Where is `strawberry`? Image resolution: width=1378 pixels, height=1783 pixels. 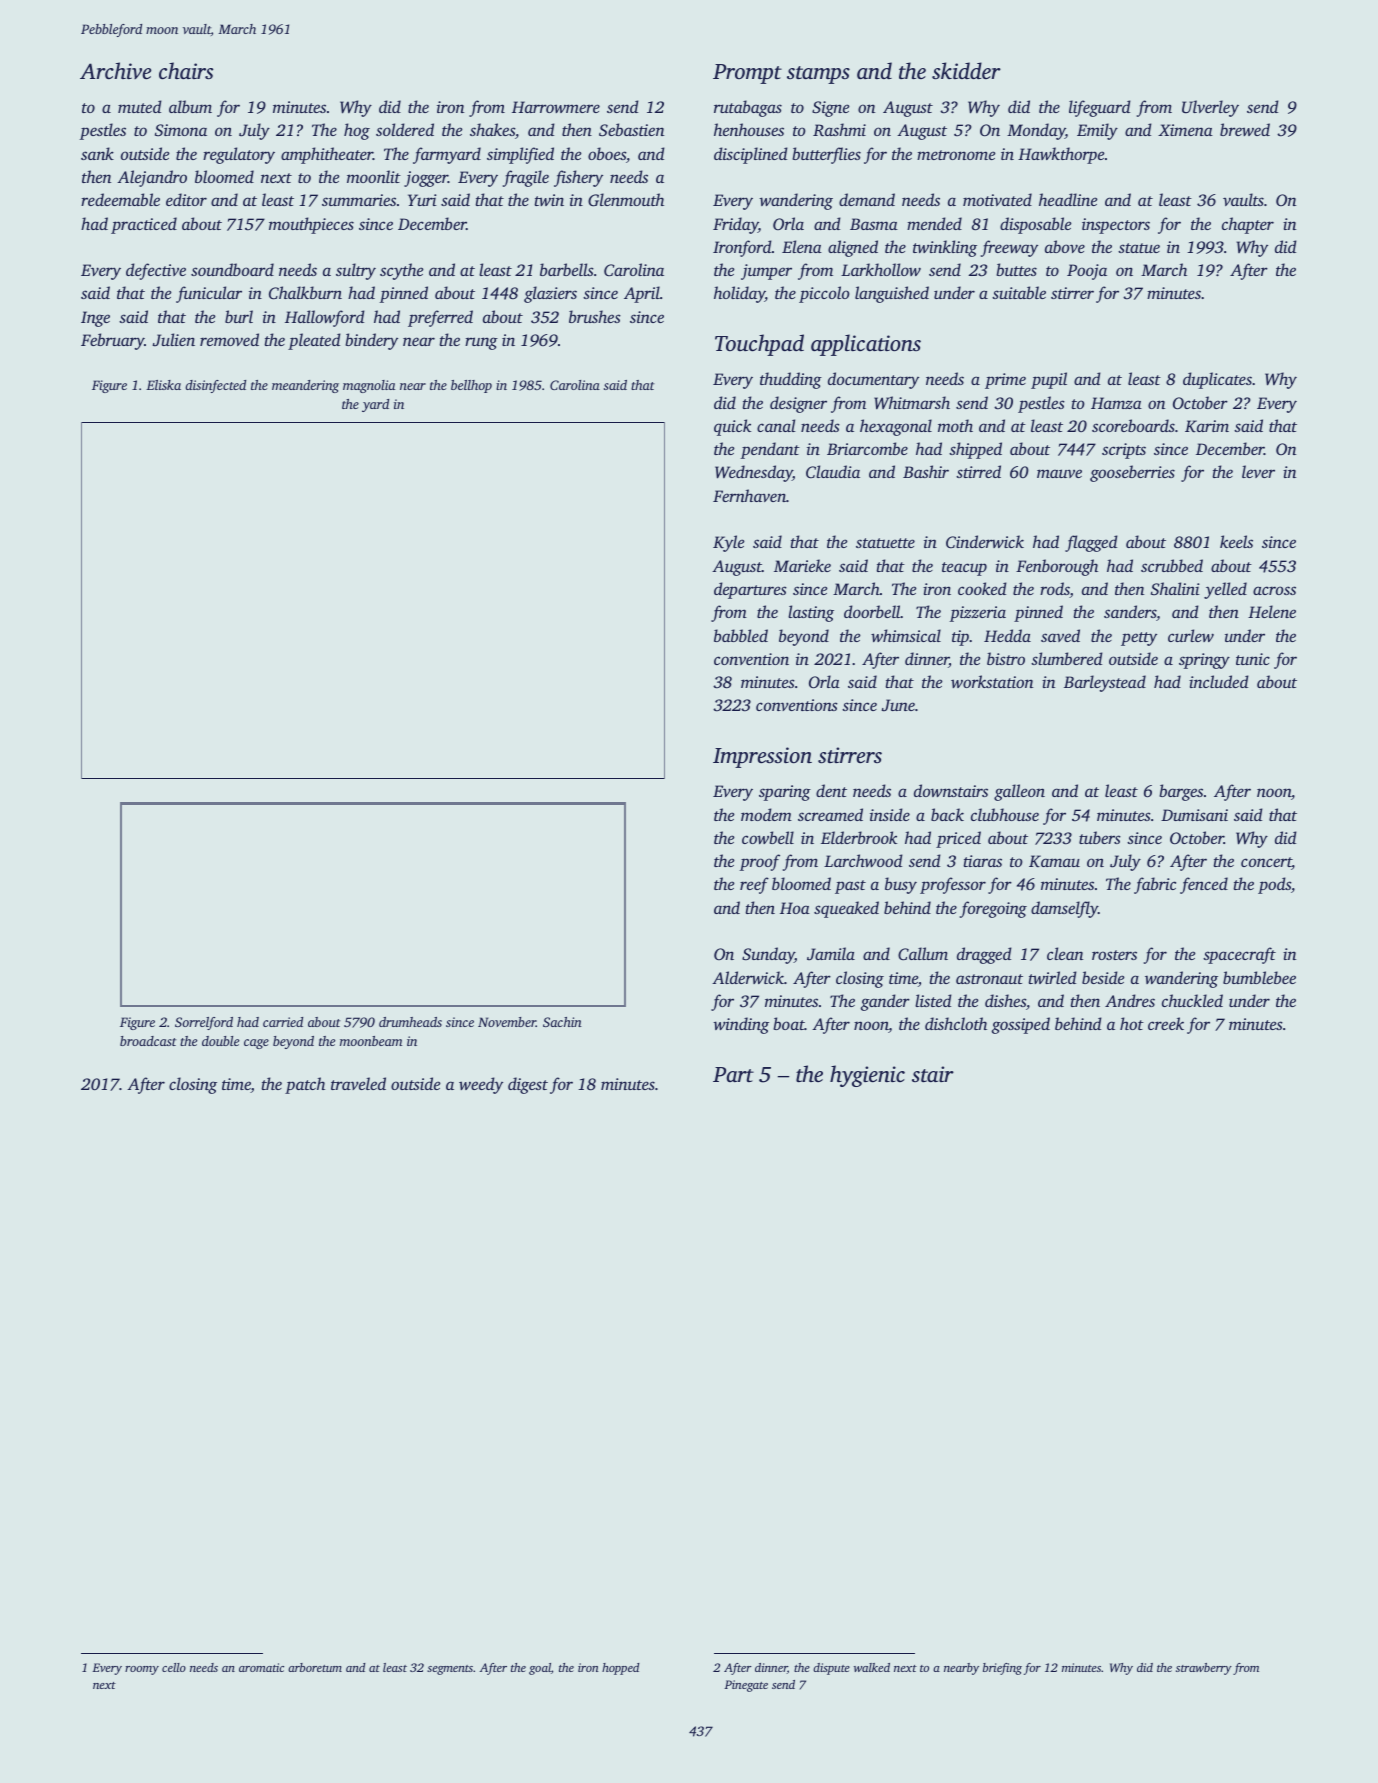 strawberry is located at coordinates (1204, 1669).
